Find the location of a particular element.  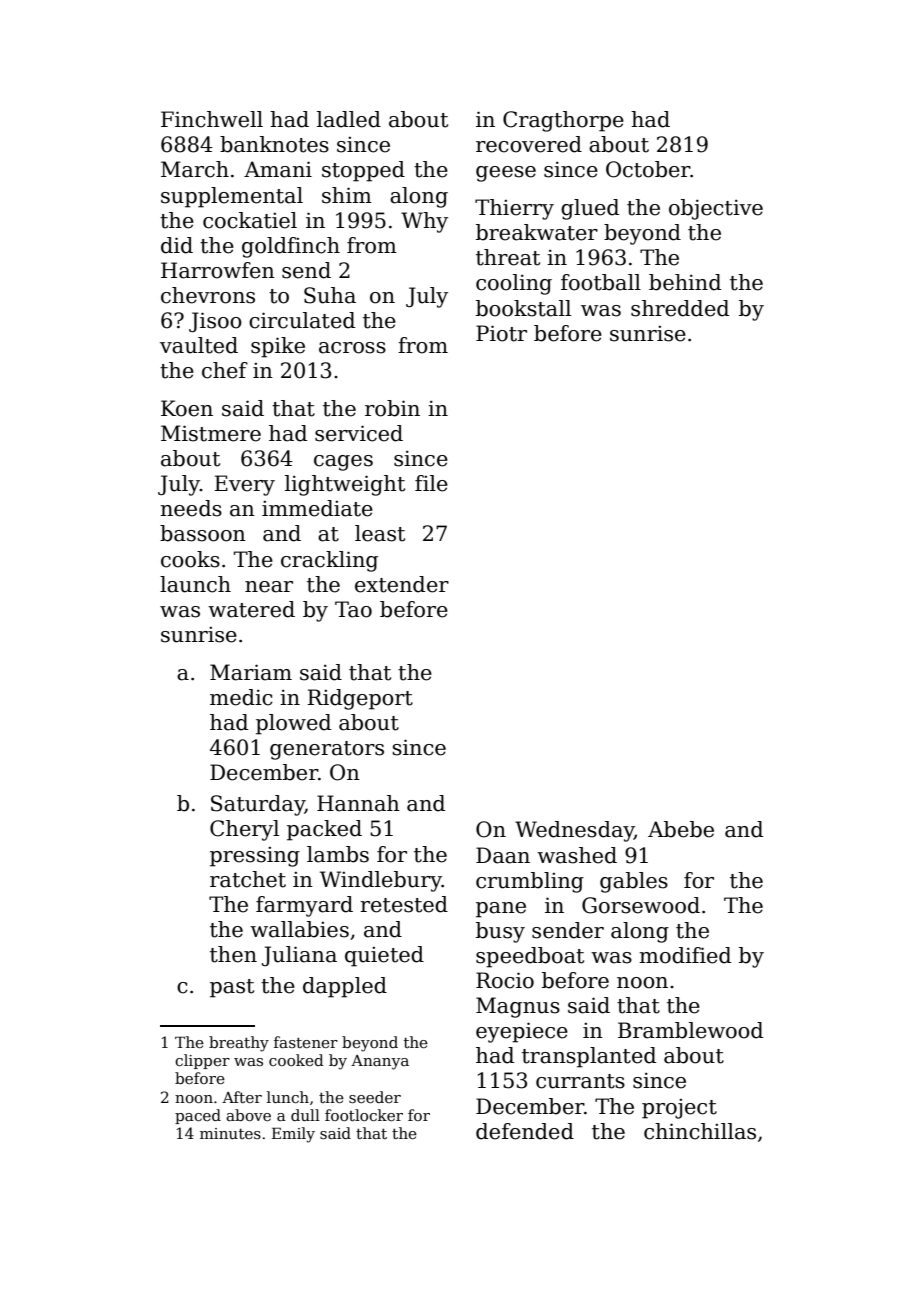

Wednesday is located at coordinates (574, 831).
